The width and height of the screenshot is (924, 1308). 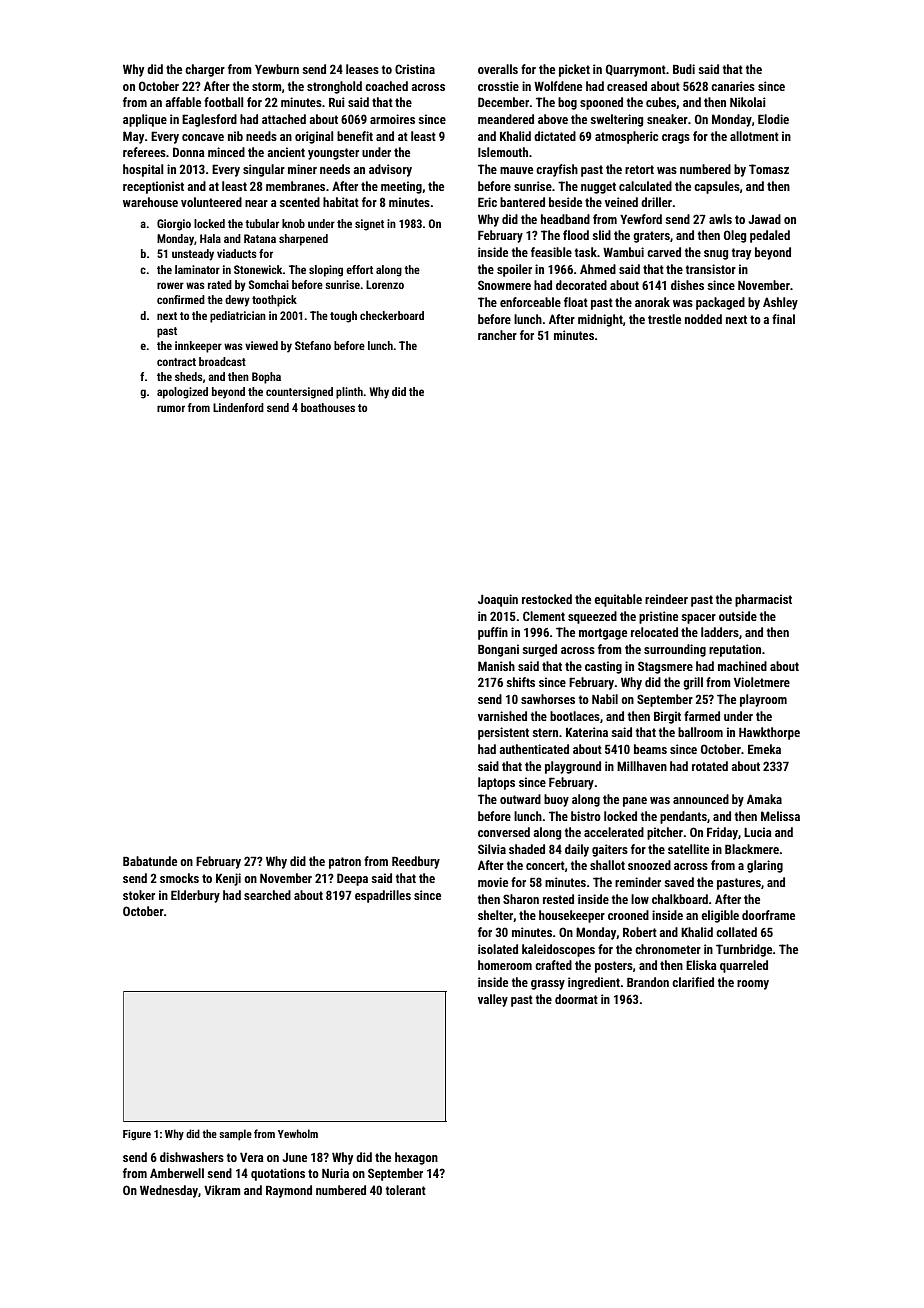 I want to click on Jawad, so click(x=764, y=219).
